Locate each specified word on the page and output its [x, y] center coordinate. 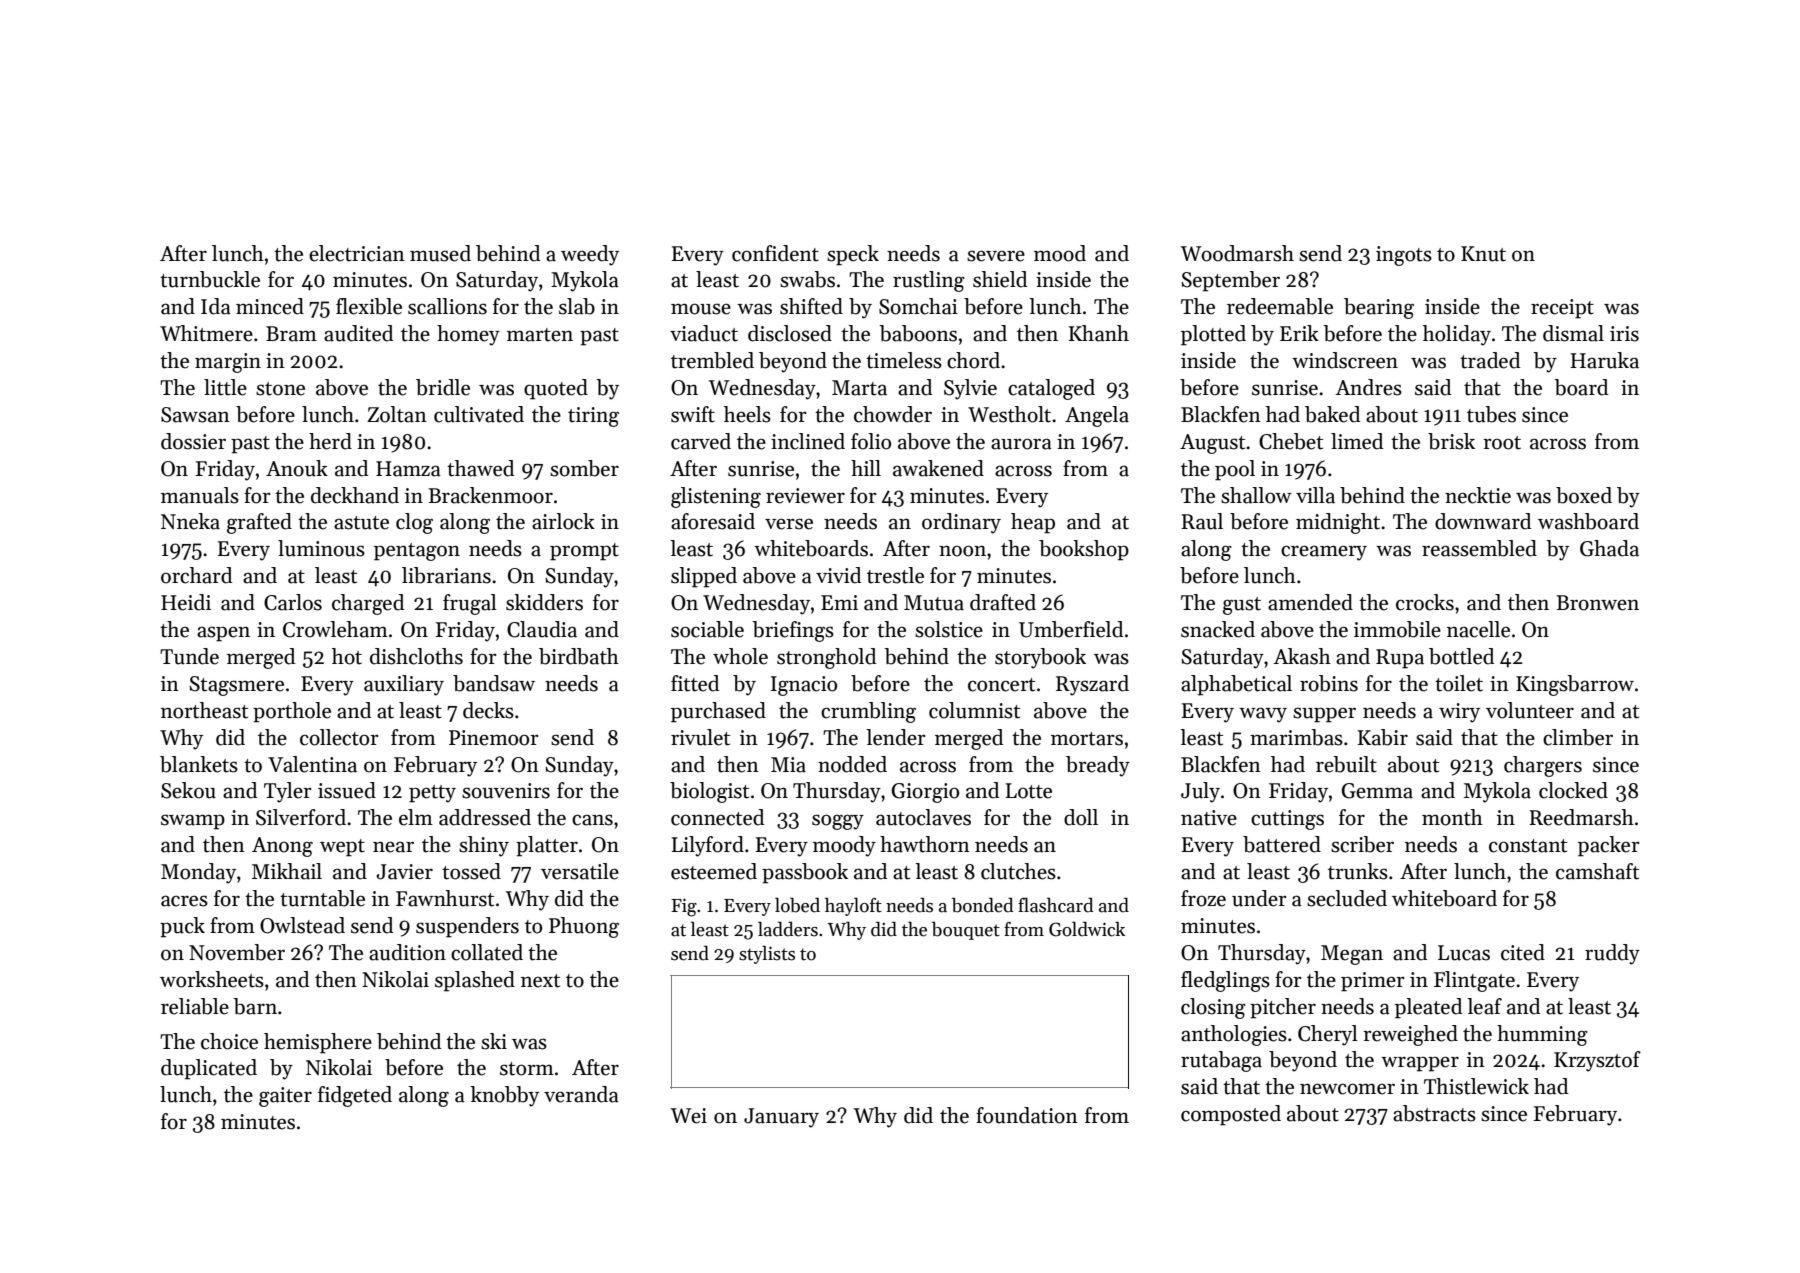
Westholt [1009, 414]
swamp [193, 822]
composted [1231, 1115]
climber [1578, 737]
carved [701, 441]
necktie [1478, 495]
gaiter [285, 1097]
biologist [709, 792]
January [781, 1118]
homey [468, 335]
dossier [193, 441]
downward [1483, 521]
